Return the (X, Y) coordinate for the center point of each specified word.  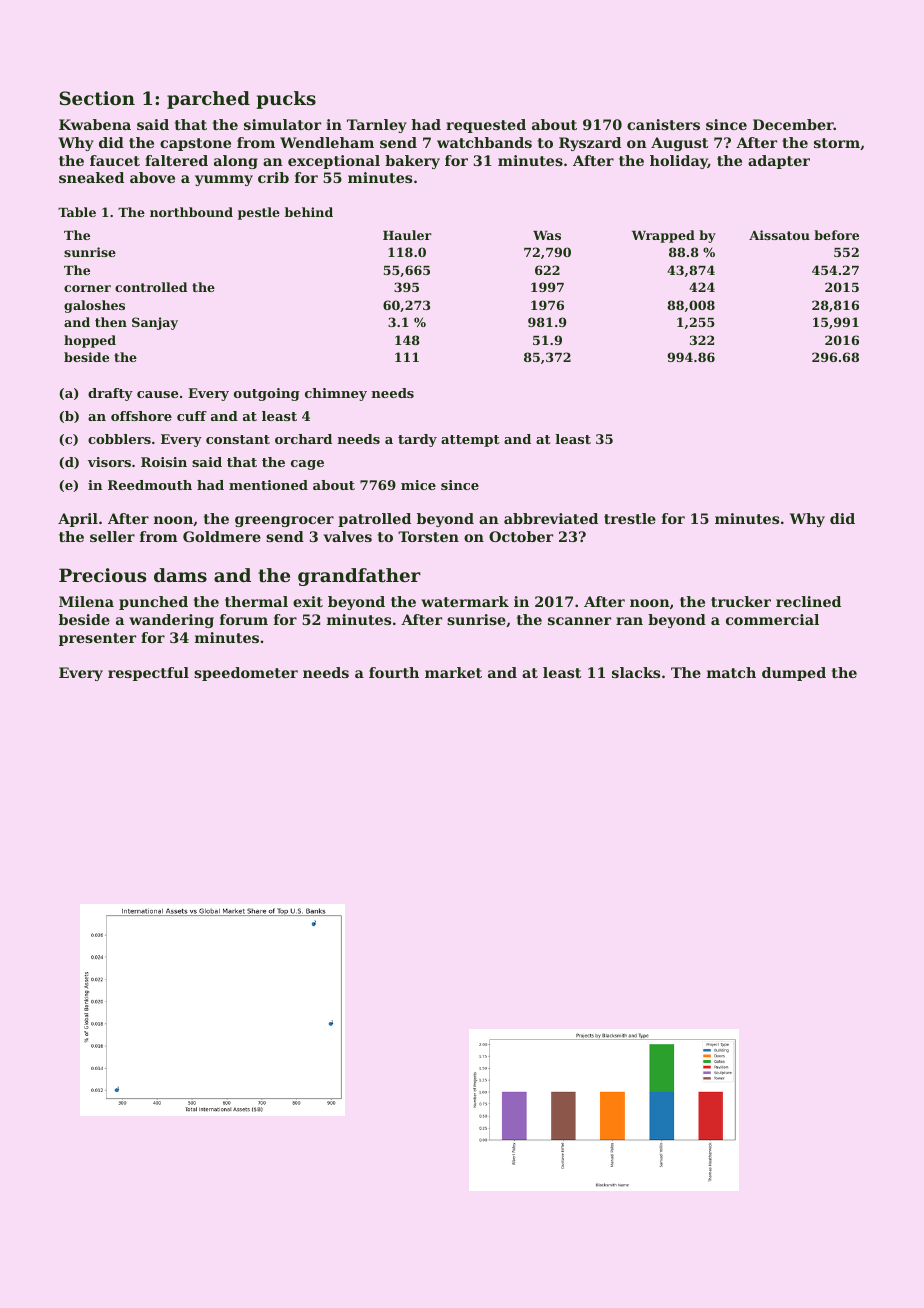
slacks (636, 672)
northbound (191, 212)
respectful (148, 674)
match (731, 672)
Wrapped (663, 236)
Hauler (407, 235)
